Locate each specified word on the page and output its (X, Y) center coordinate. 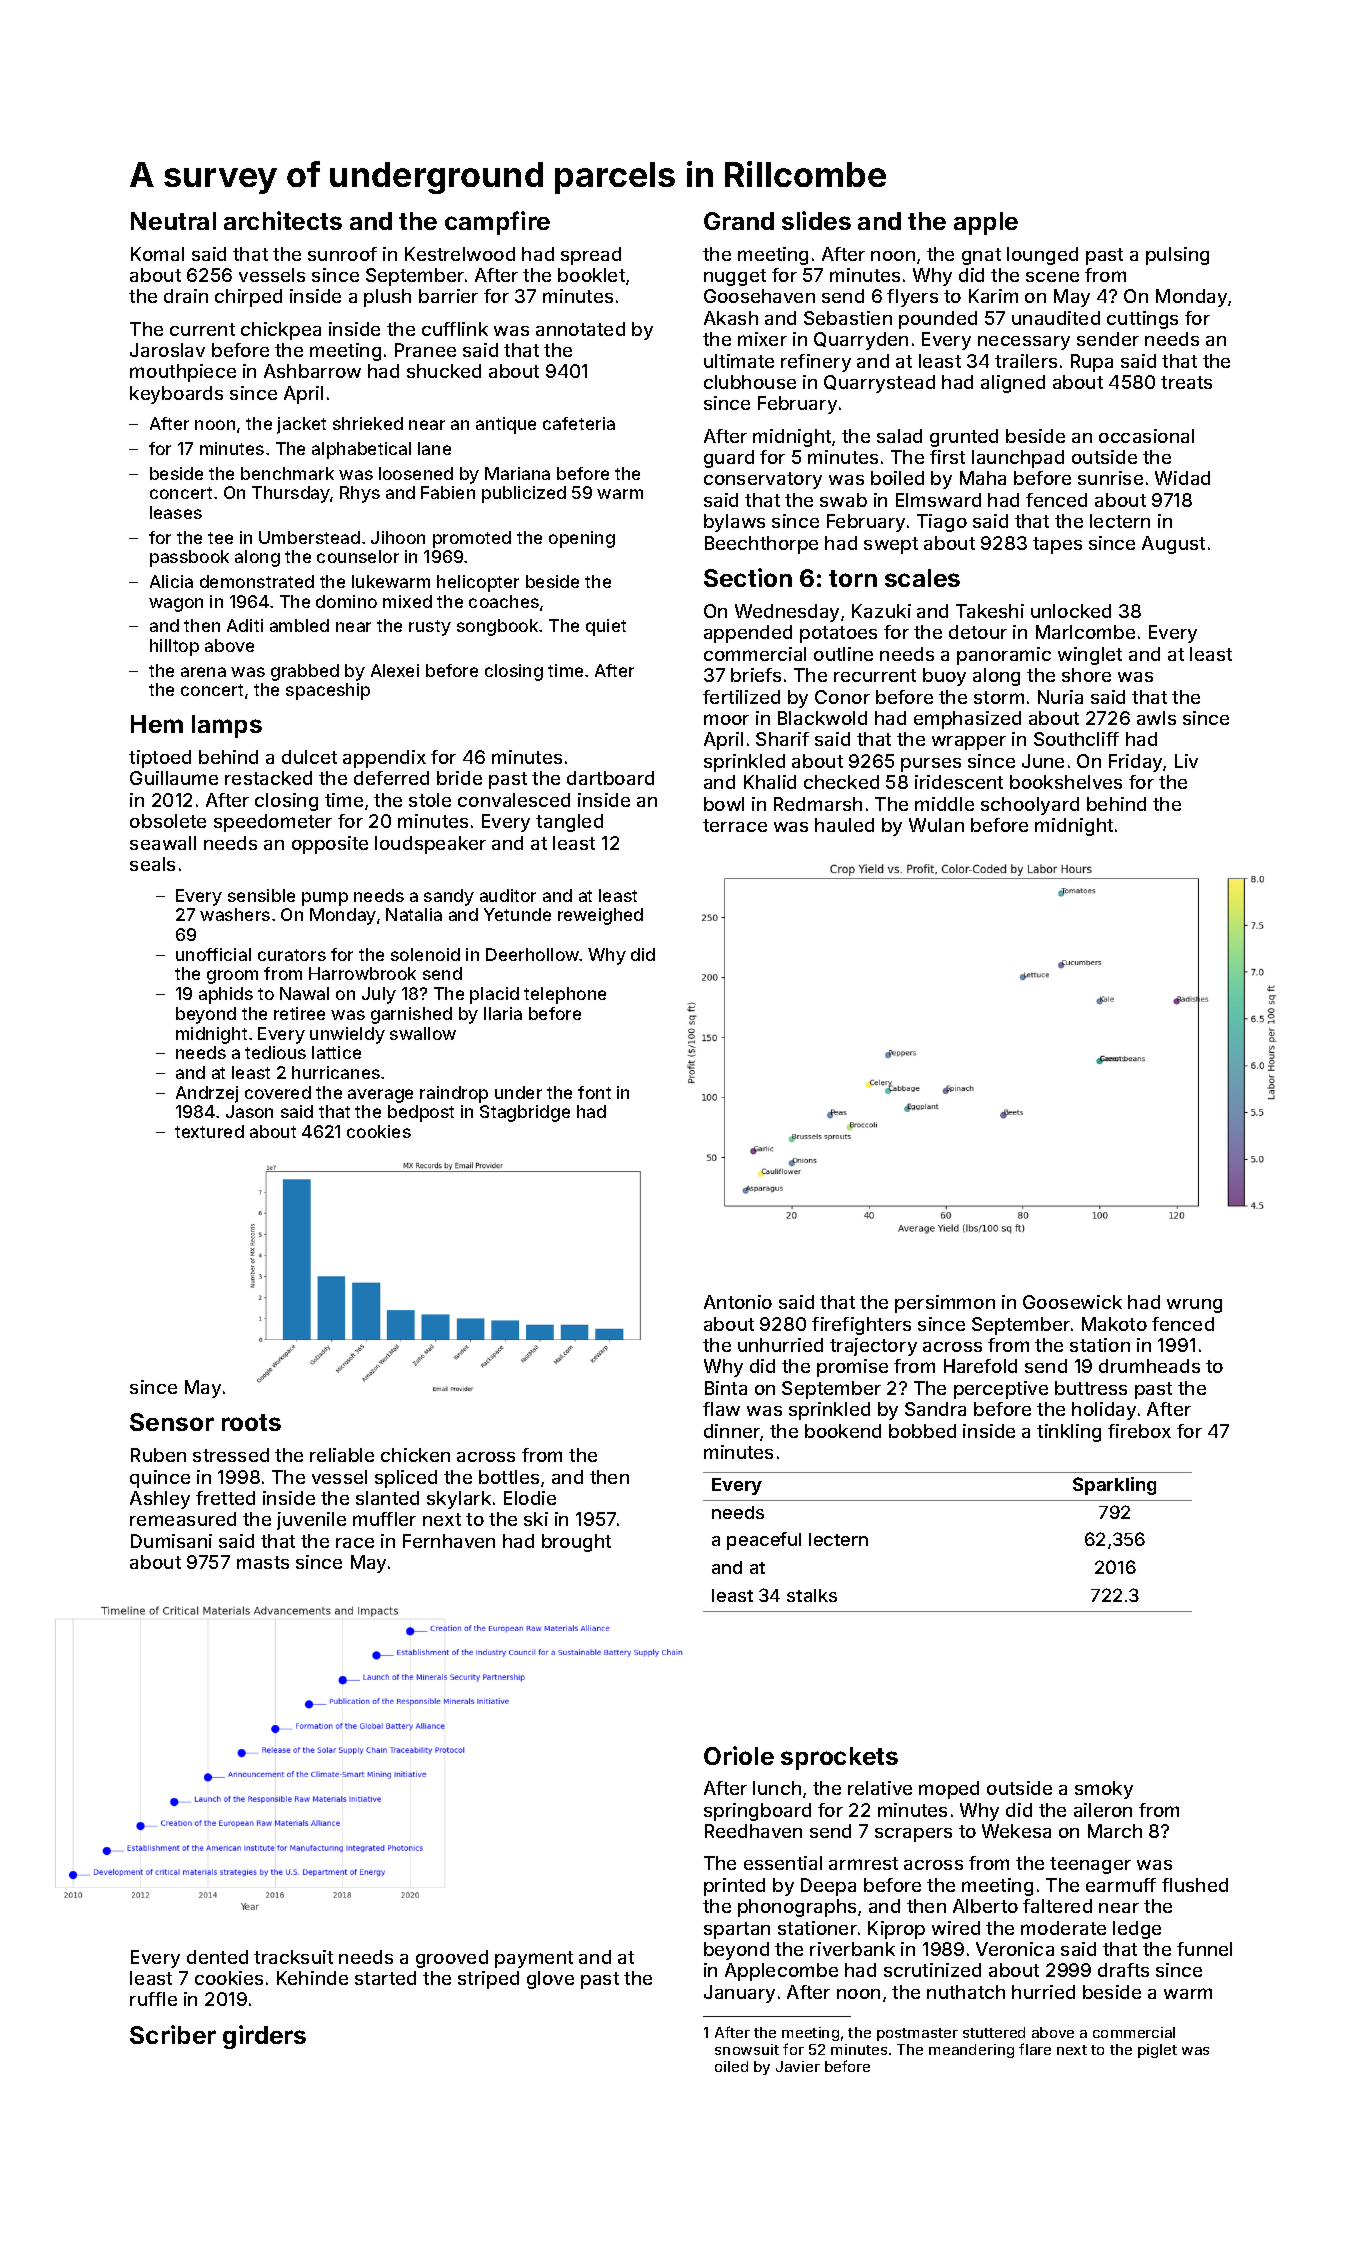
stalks (812, 1595)
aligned (1013, 384)
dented (217, 1957)
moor (726, 719)
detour (978, 632)
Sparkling (1114, 1486)
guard (729, 459)
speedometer (273, 823)
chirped (248, 298)
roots (251, 1422)
